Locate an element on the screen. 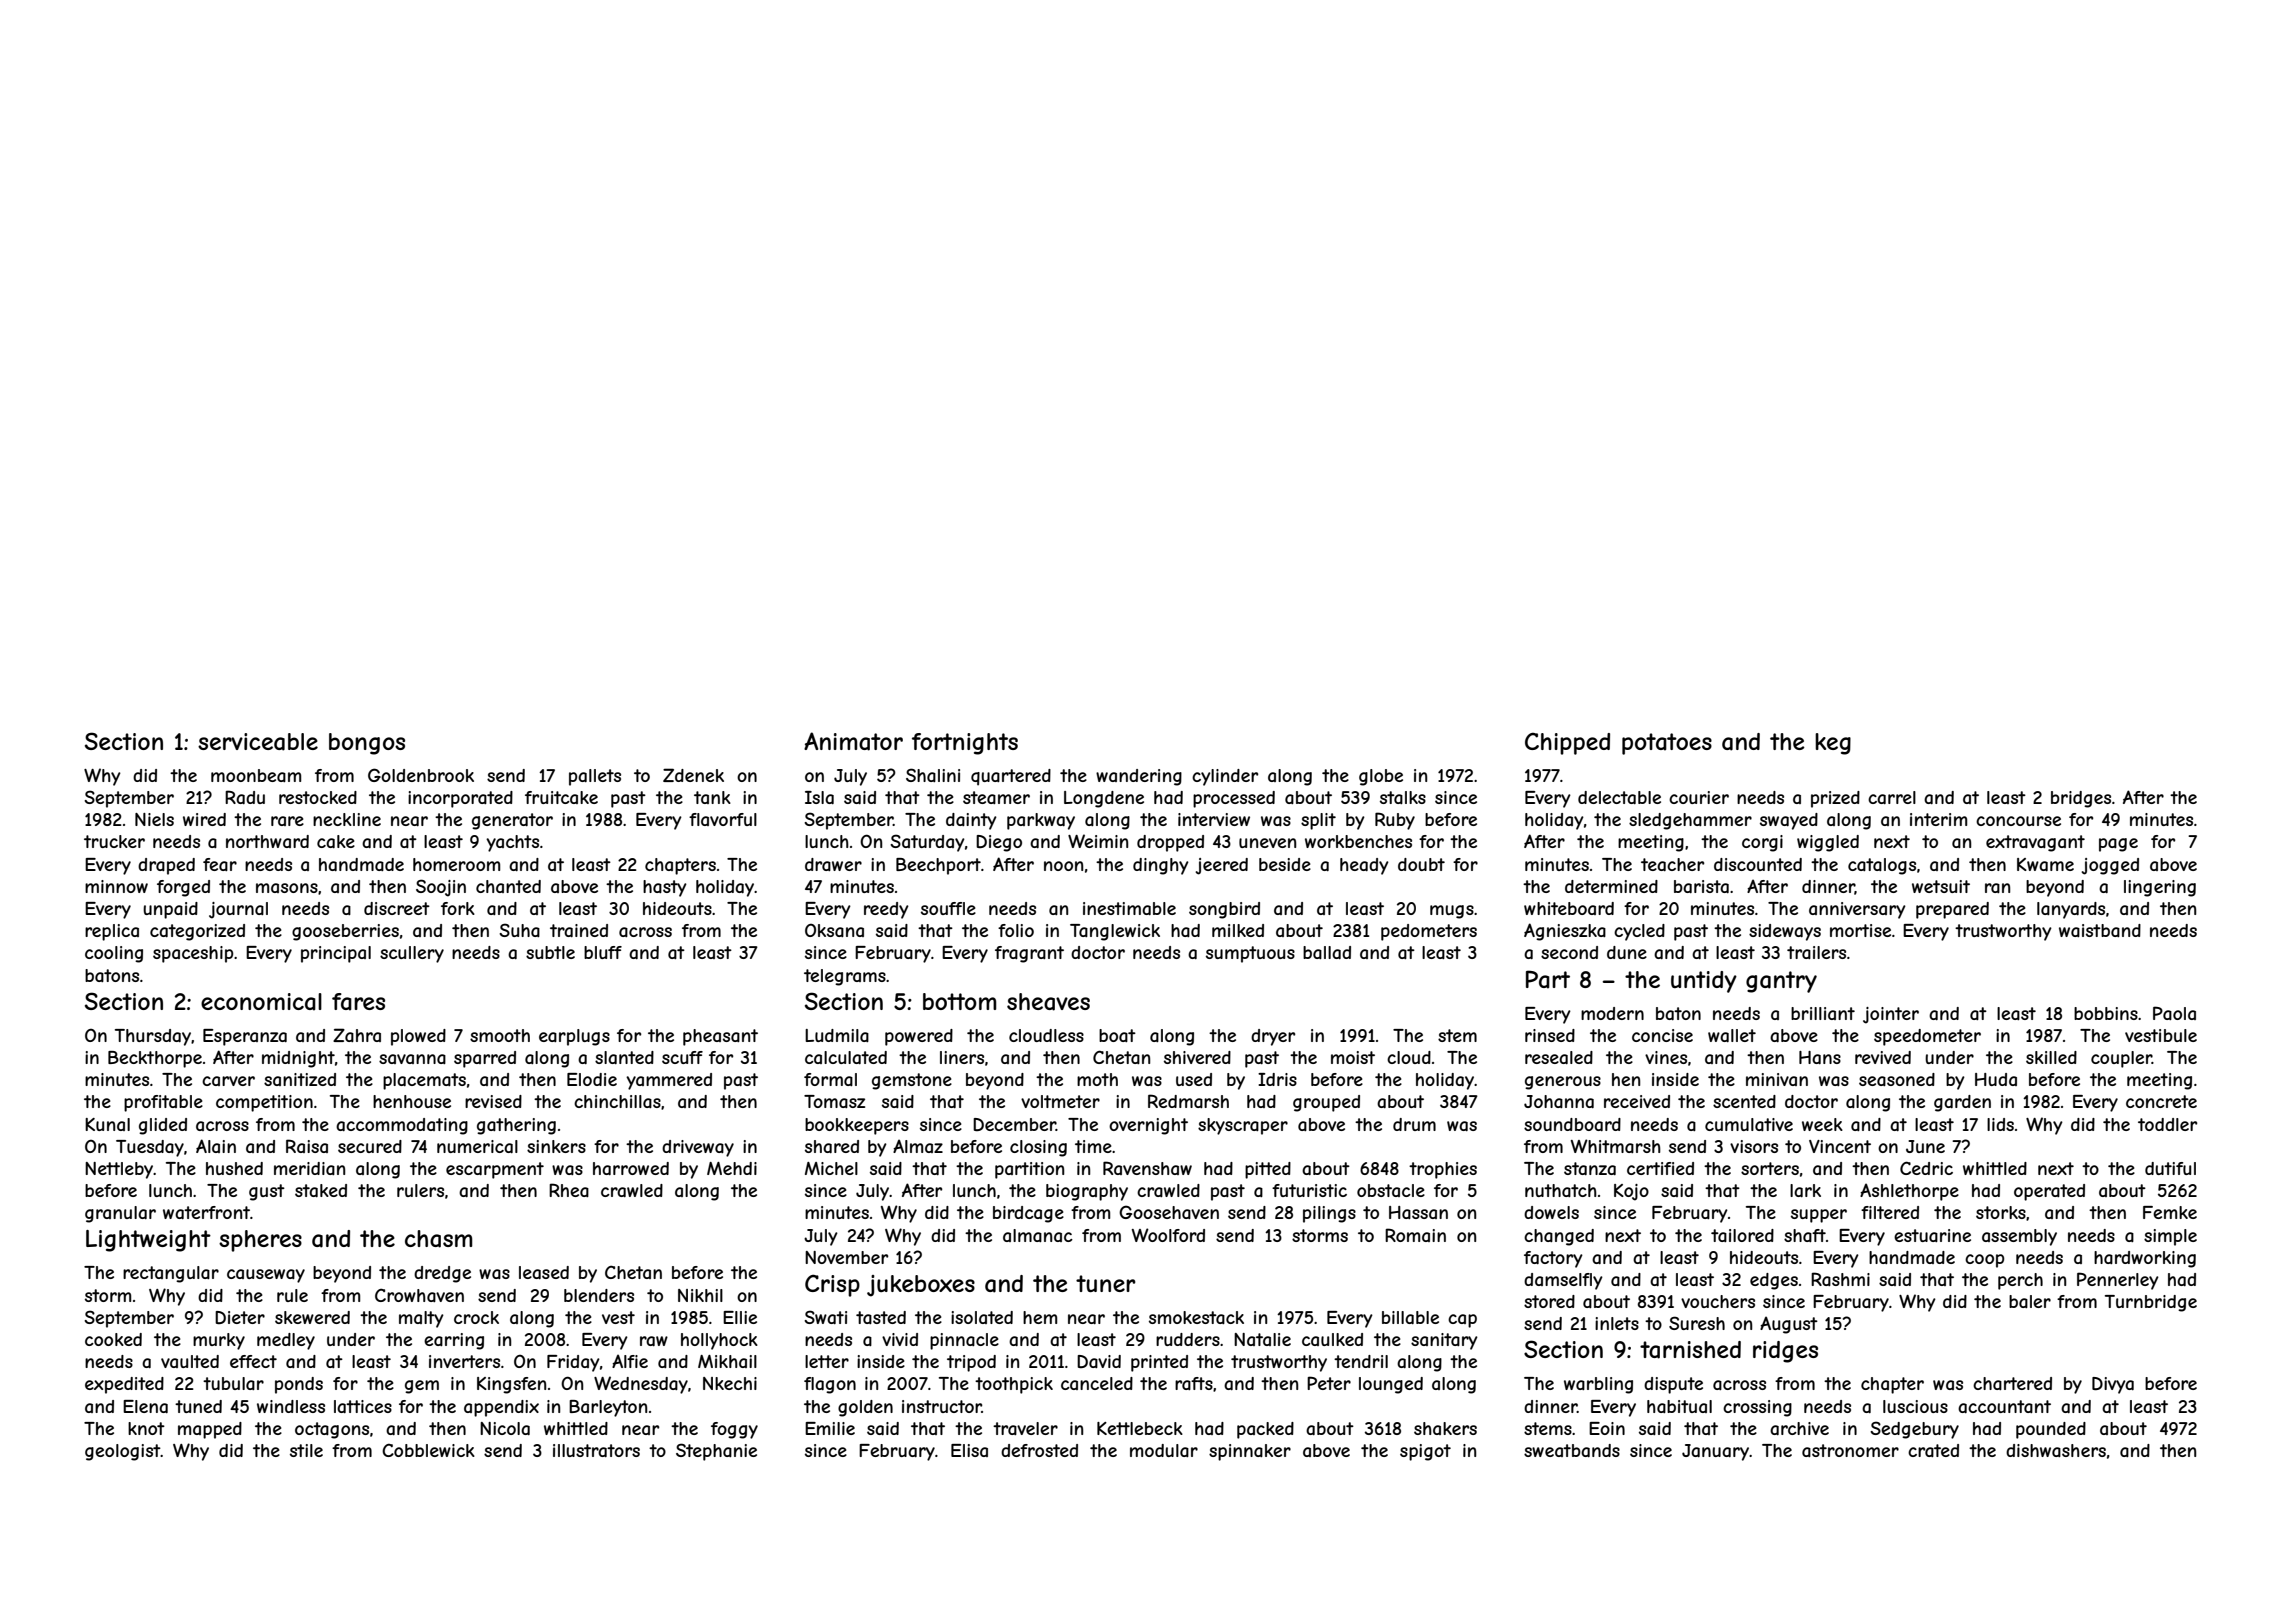  baler is located at coordinates (2030, 1301).
